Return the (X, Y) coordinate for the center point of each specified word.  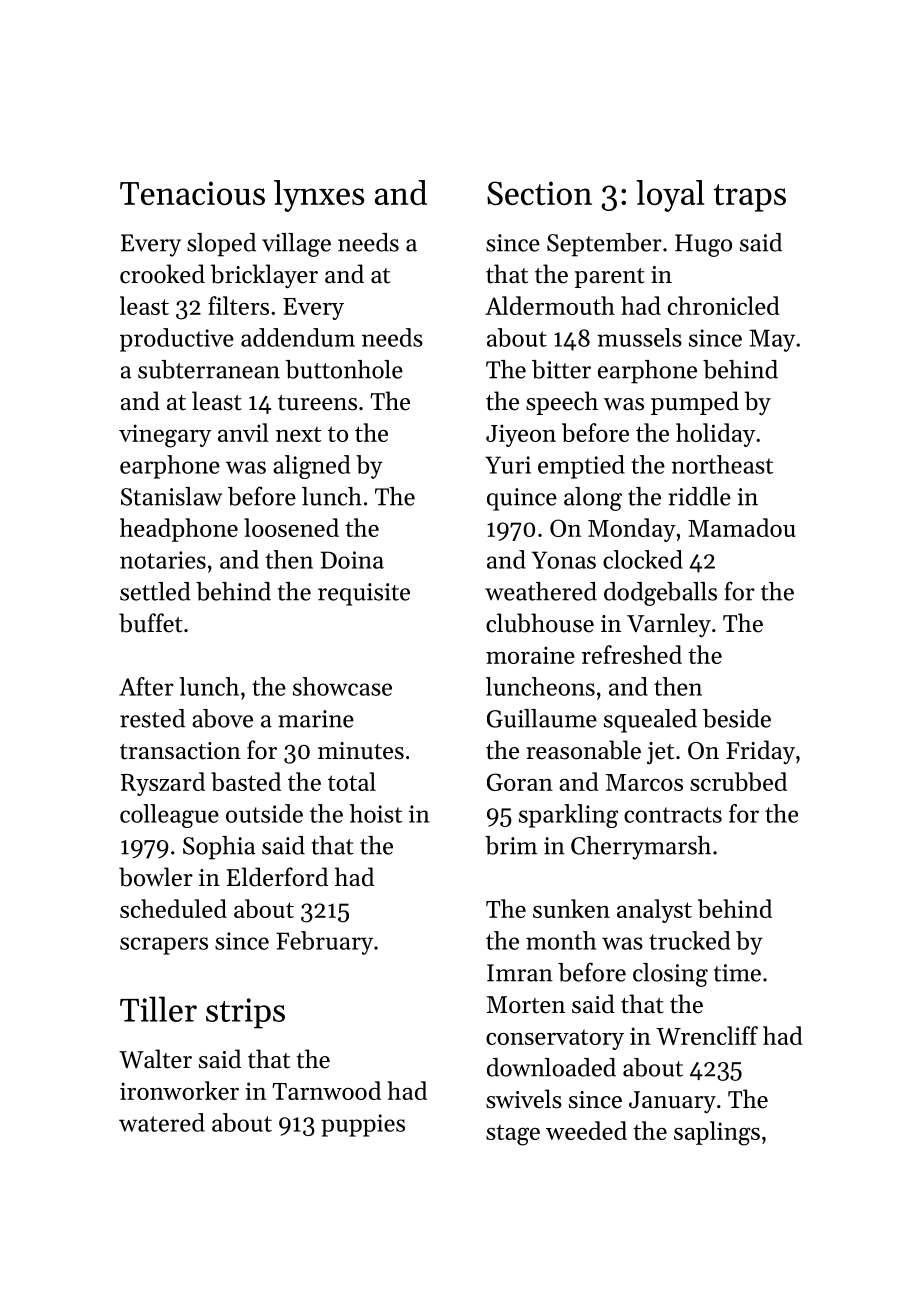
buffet (151, 623)
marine (316, 719)
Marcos (644, 782)
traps (750, 198)
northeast (722, 464)
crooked (162, 274)
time (737, 973)
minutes (361, 751)
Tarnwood (326, 1090)
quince (522, 499)
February (324, 943)
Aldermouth (550, 305)
